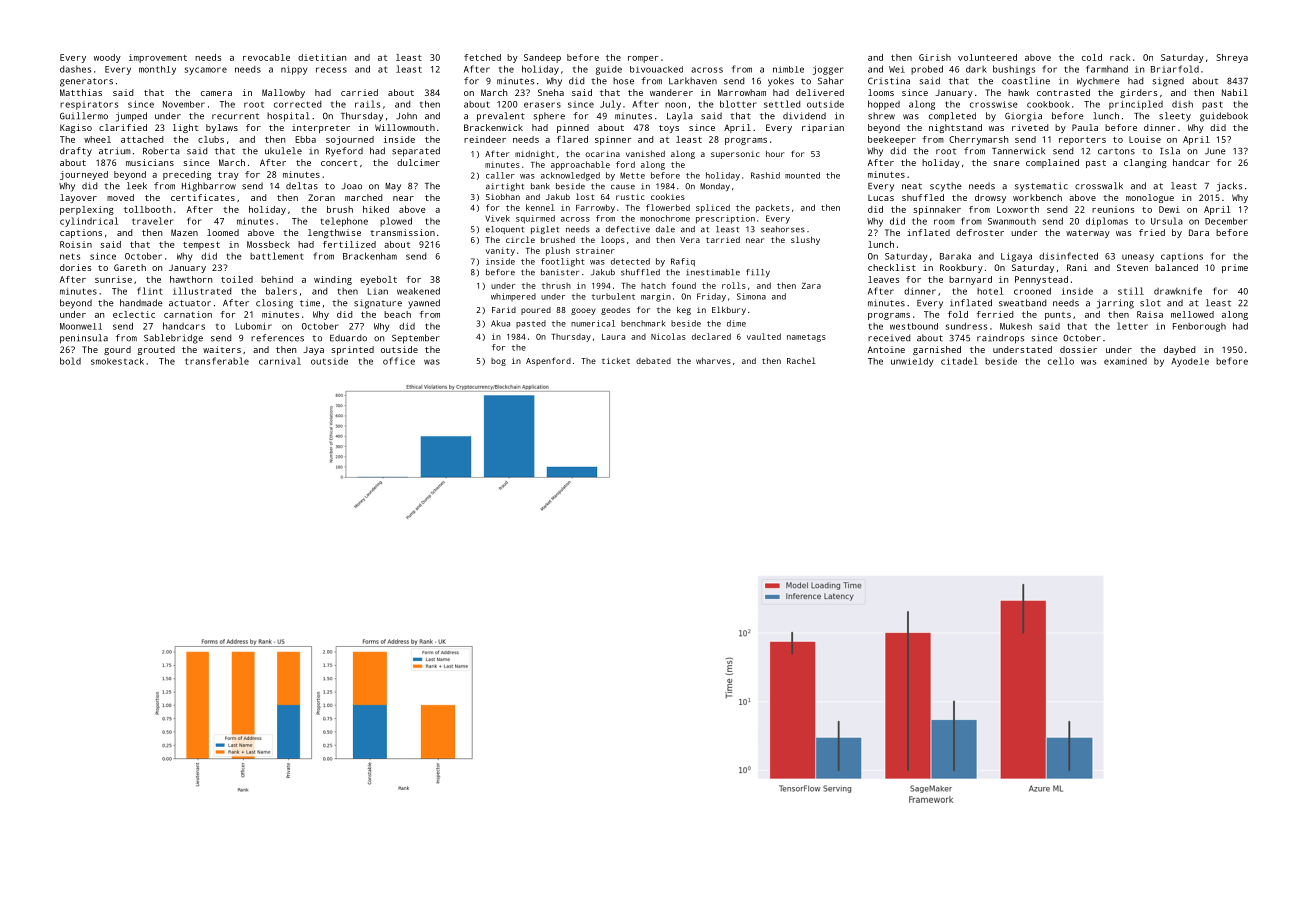 Image resolution: width=1308 pixels, height=924 pixels. What do you see at coordinates (1145, 163) in the image?
I see `clanging` at bounding box center [1145, 163].
